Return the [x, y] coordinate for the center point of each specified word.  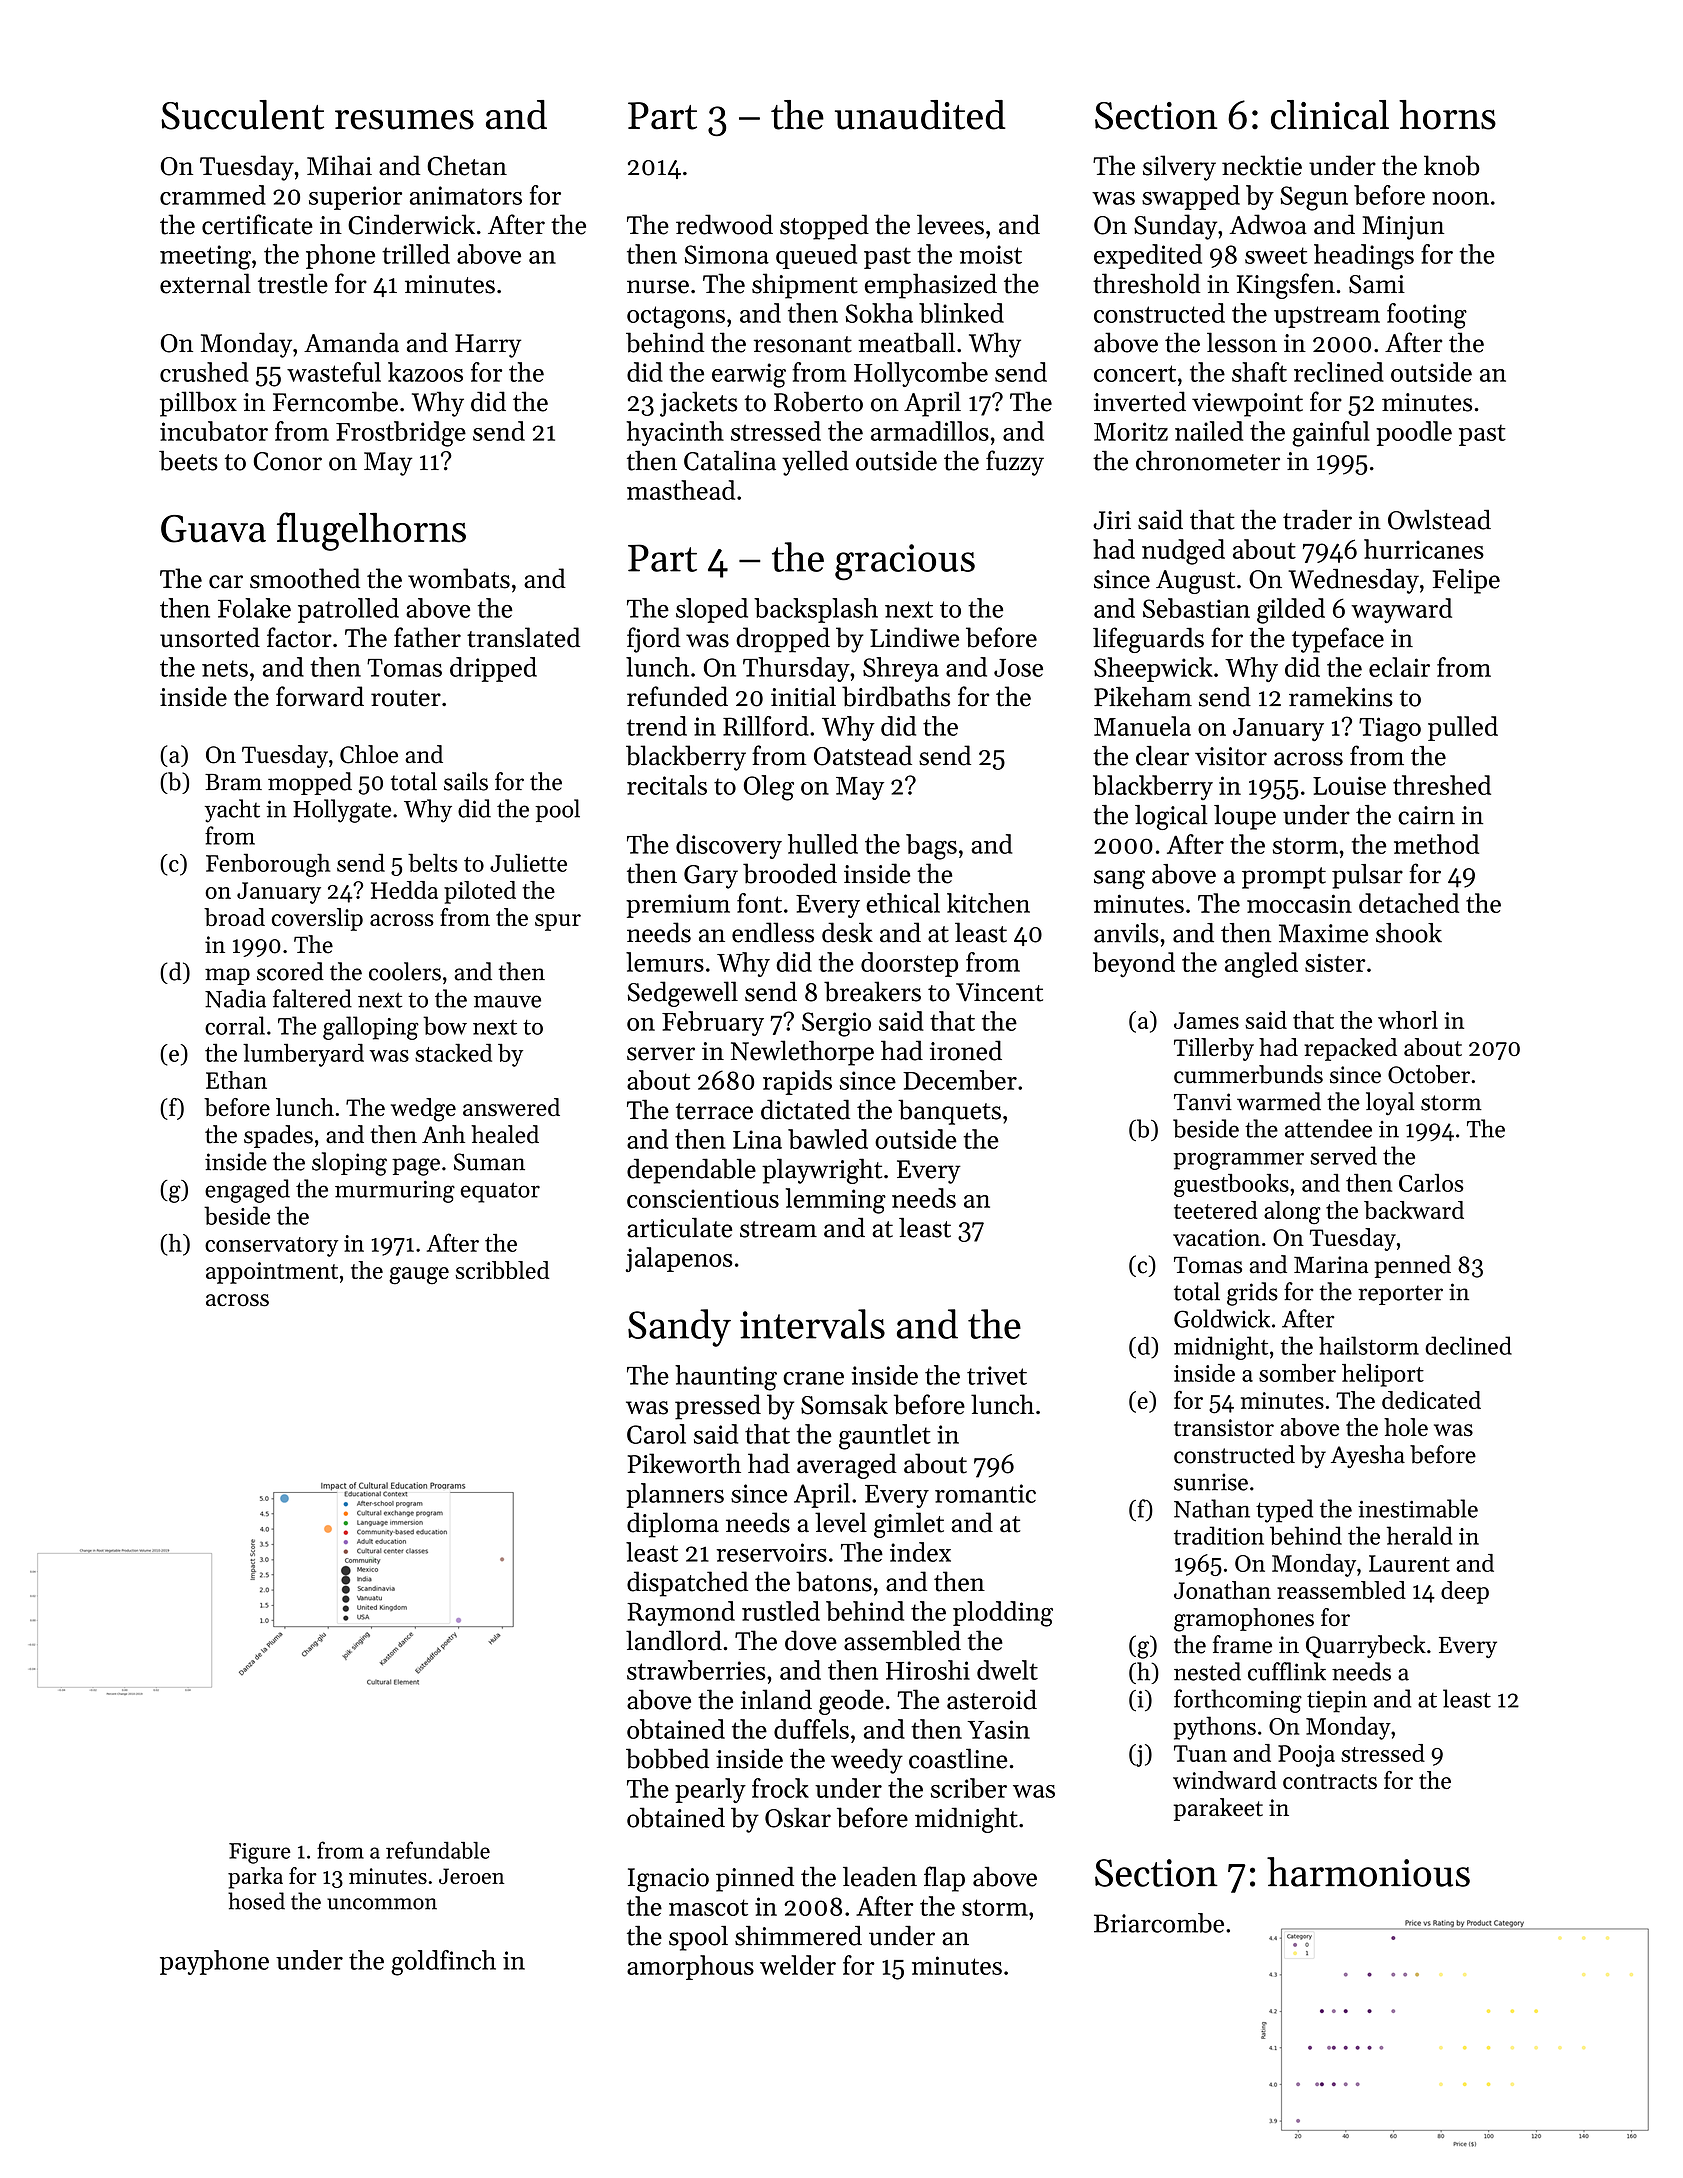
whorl [1408, 1020]
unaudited [920, 115]
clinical [1330, 115]
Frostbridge [401, 434]
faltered [312, 998]
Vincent [999, 992]
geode [851, 1702]
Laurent [1409, 1563]
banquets [949, 1112]
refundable [438, 1850]
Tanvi [1203, 1102]
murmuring [395, 1191]
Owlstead [1439, 519]
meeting [205, 257]
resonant [802, 344]
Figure [260, 1853]
